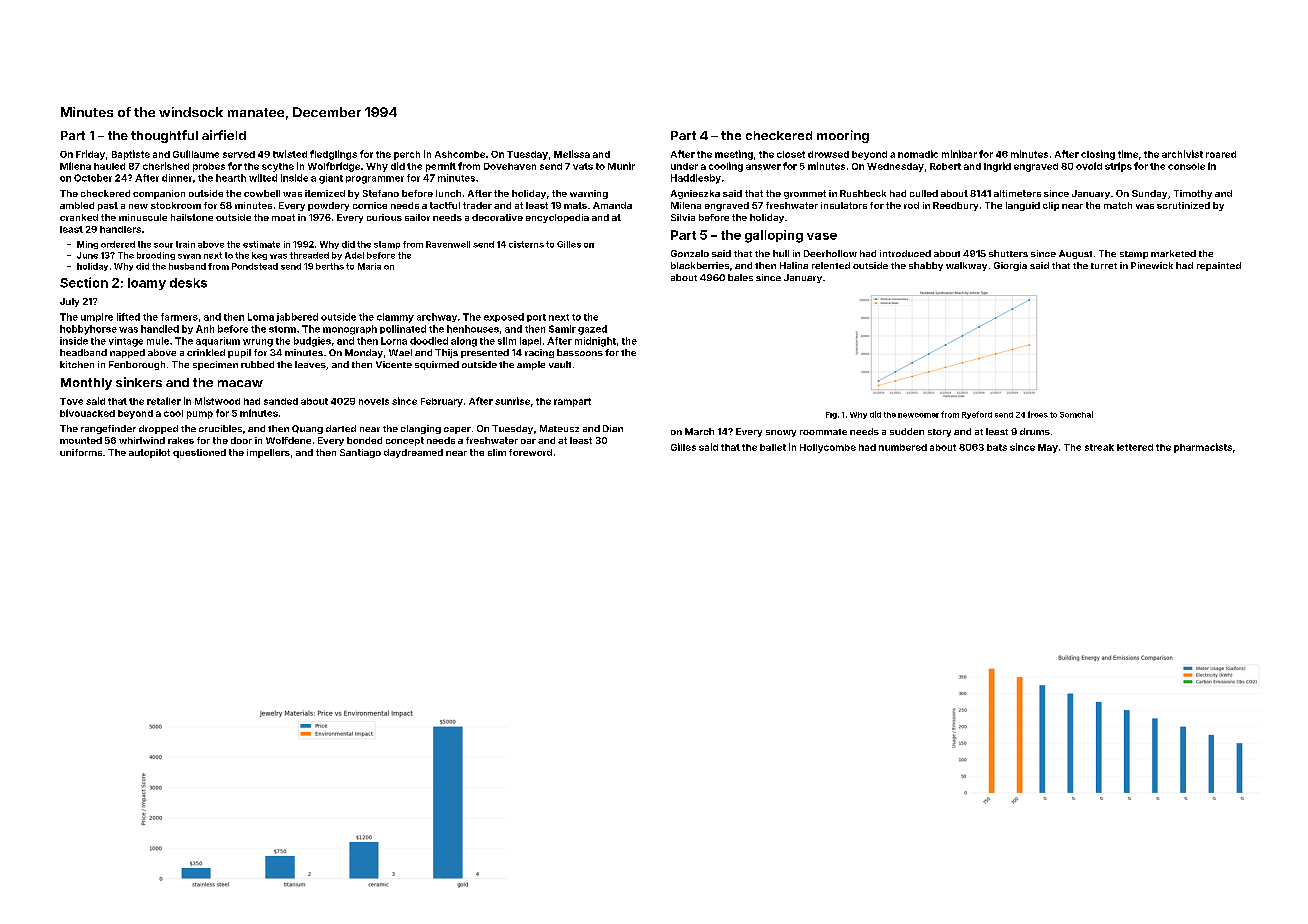 This image has height=924, width=1308. What do you see at coordinates (1008, 253) in the image?
I see `shutters` at bounding box center [1008, 253].
